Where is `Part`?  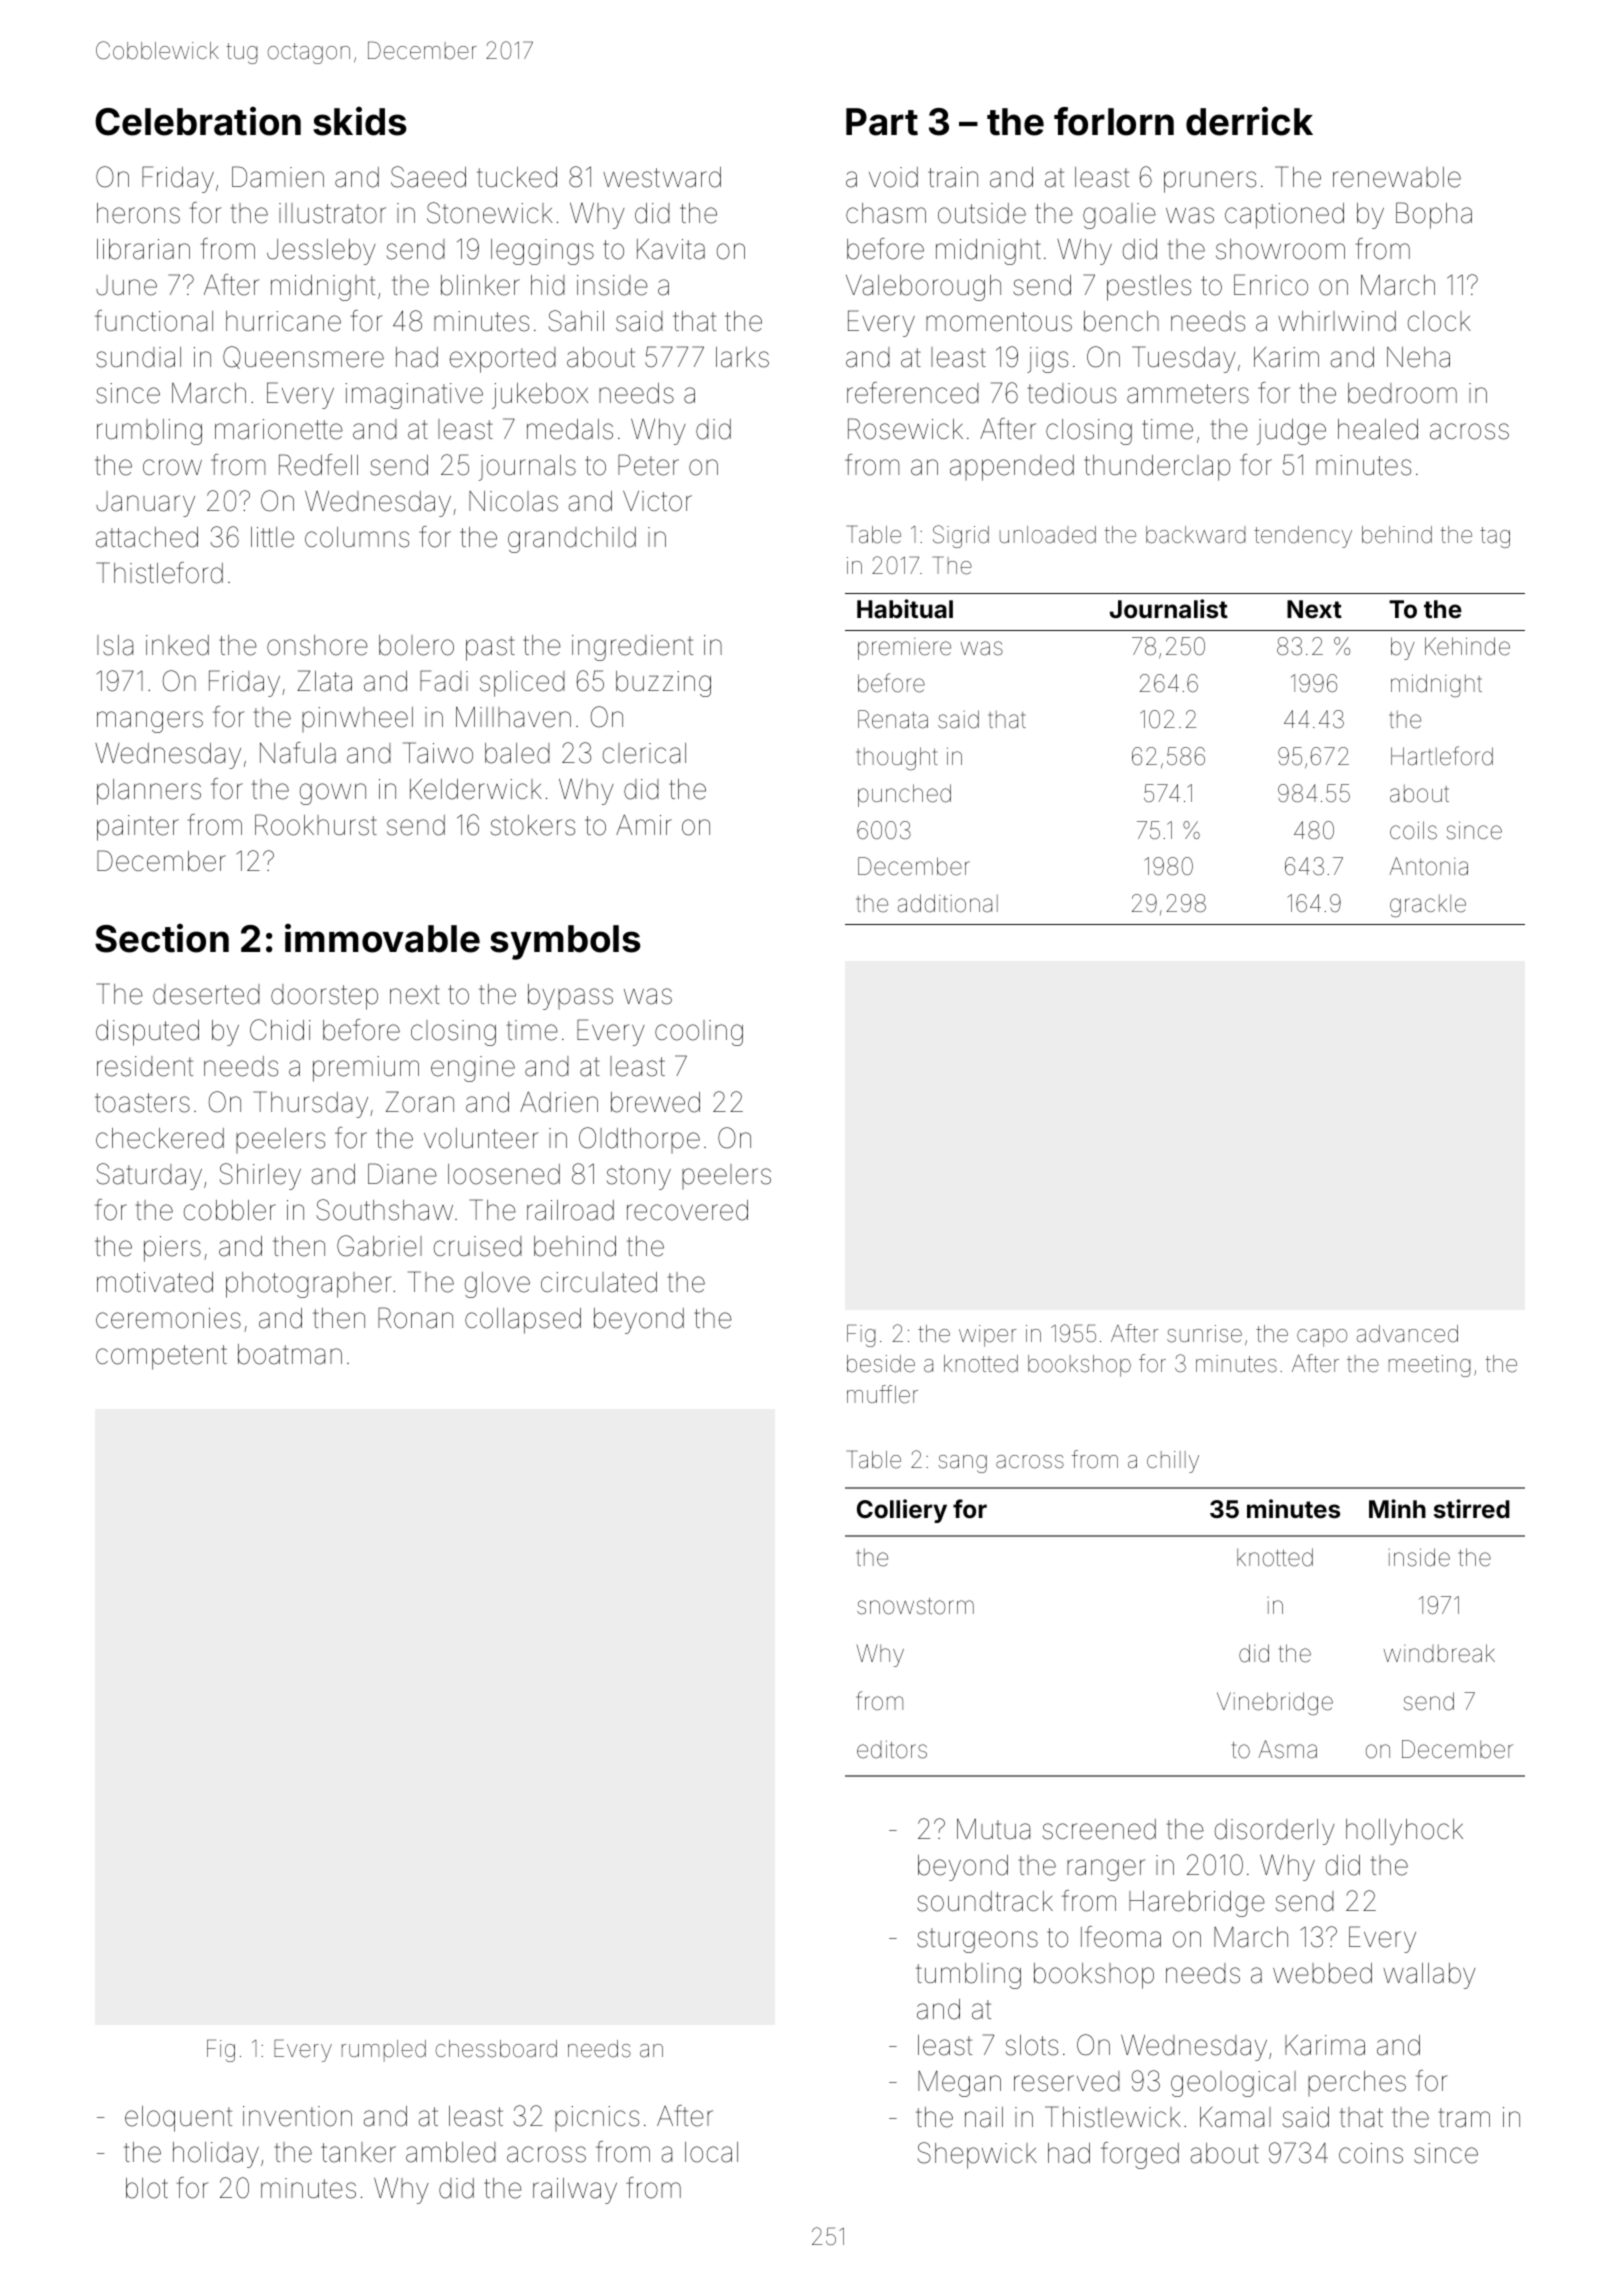
Part is located at coordinates (882, 122).
